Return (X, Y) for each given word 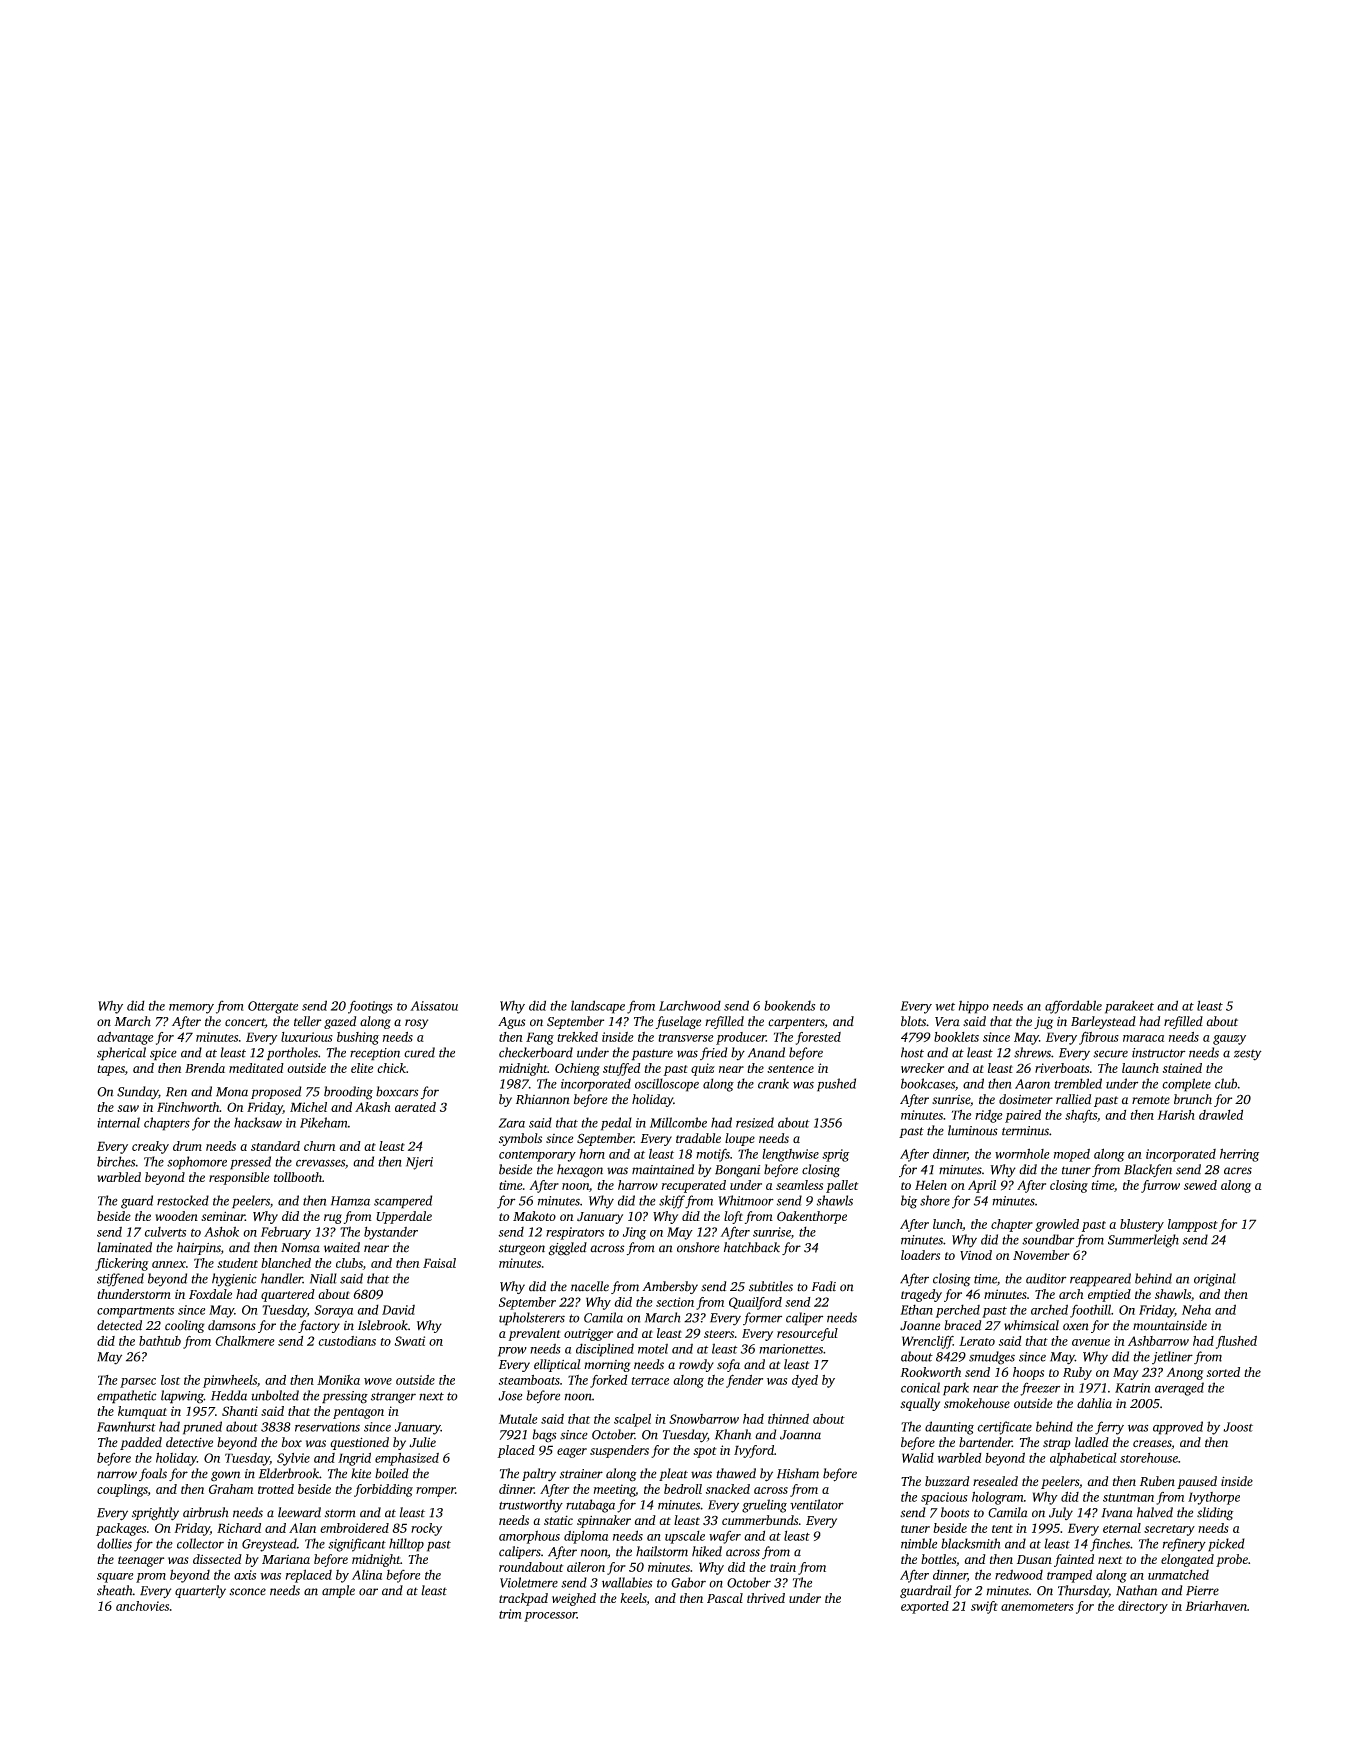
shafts (1081, 1116)
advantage (125, 1038)
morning (607, 1366)
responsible (239, 1178)
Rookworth (930, 1372)
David (398, 1310)
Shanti (240, 1411)
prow (512, 1352)
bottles (938, 1559)
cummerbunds (760, 1520)
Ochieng (577, 1069)
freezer (1040, 1389)
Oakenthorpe (812, 1217)
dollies (114, 1543)
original (1215, 1280)
